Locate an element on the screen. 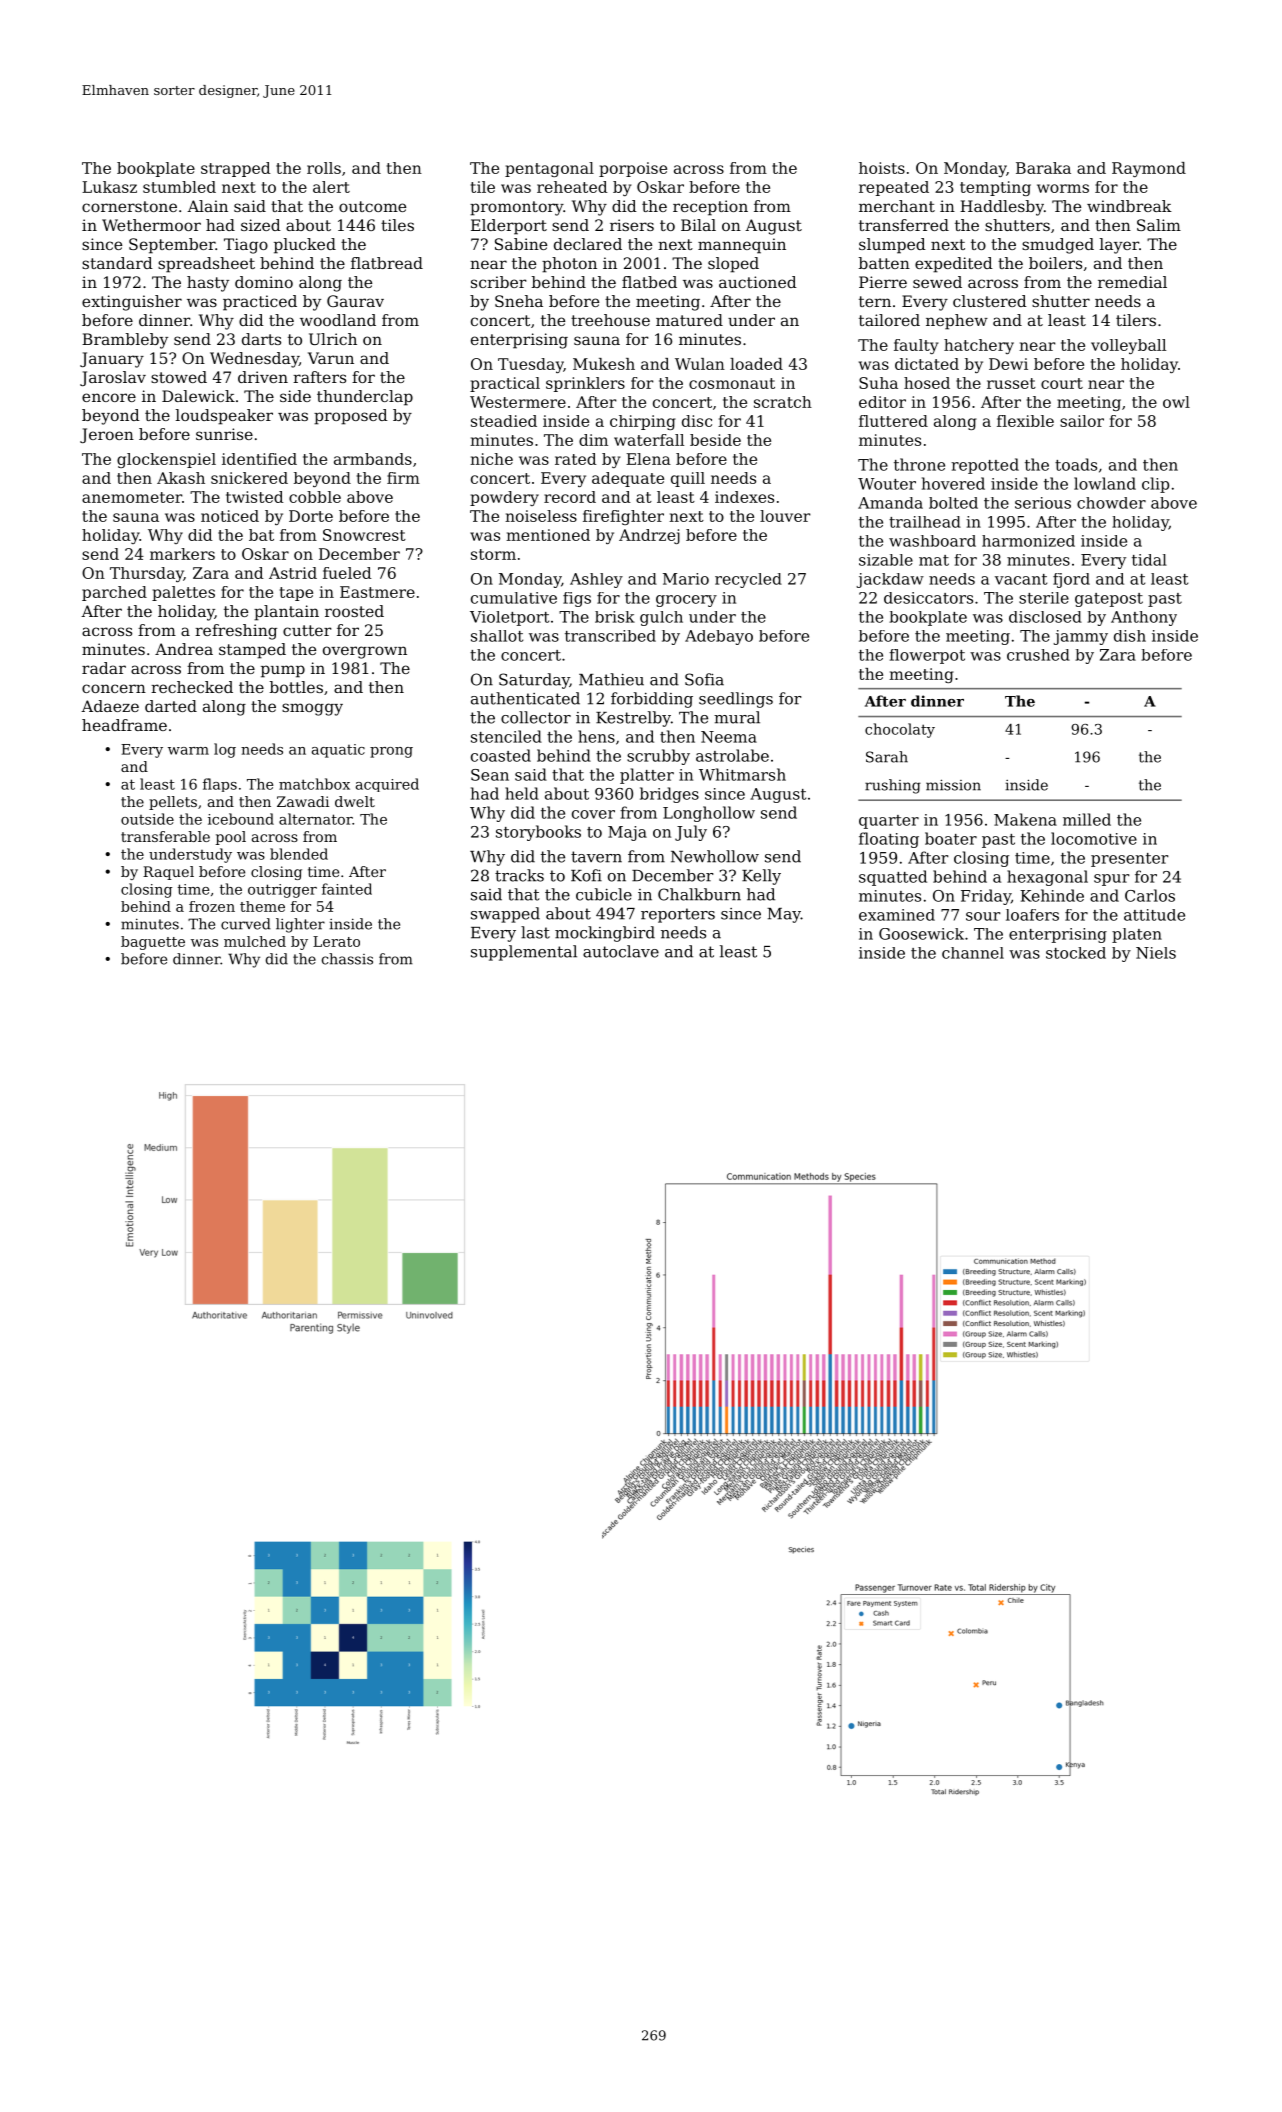 The width and height of the screenshot is (1282, 2112). mission is located at coordinates (953, 785).
